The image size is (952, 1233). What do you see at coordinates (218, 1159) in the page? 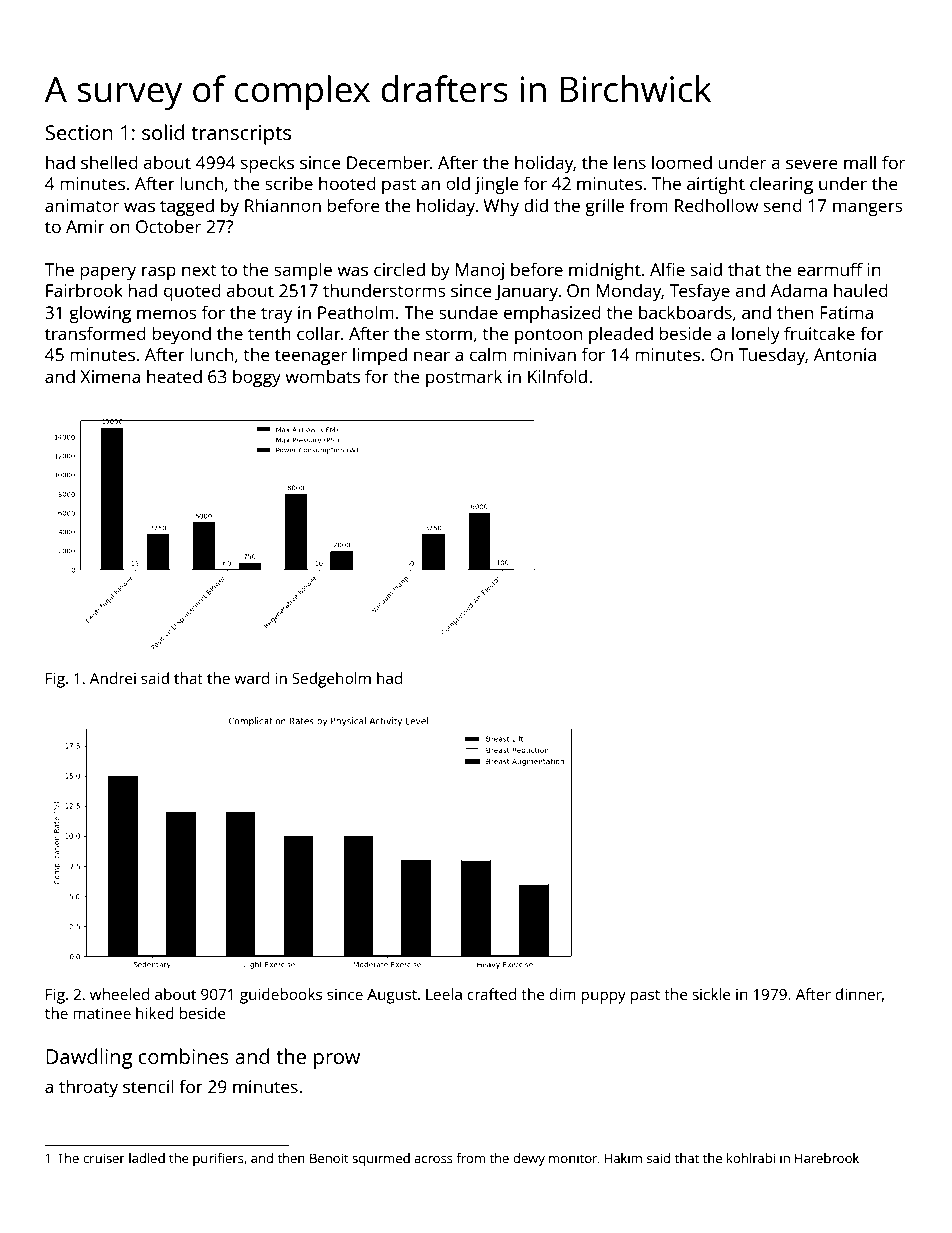
I see `purifiers` at bounding box center [218, 1159].
